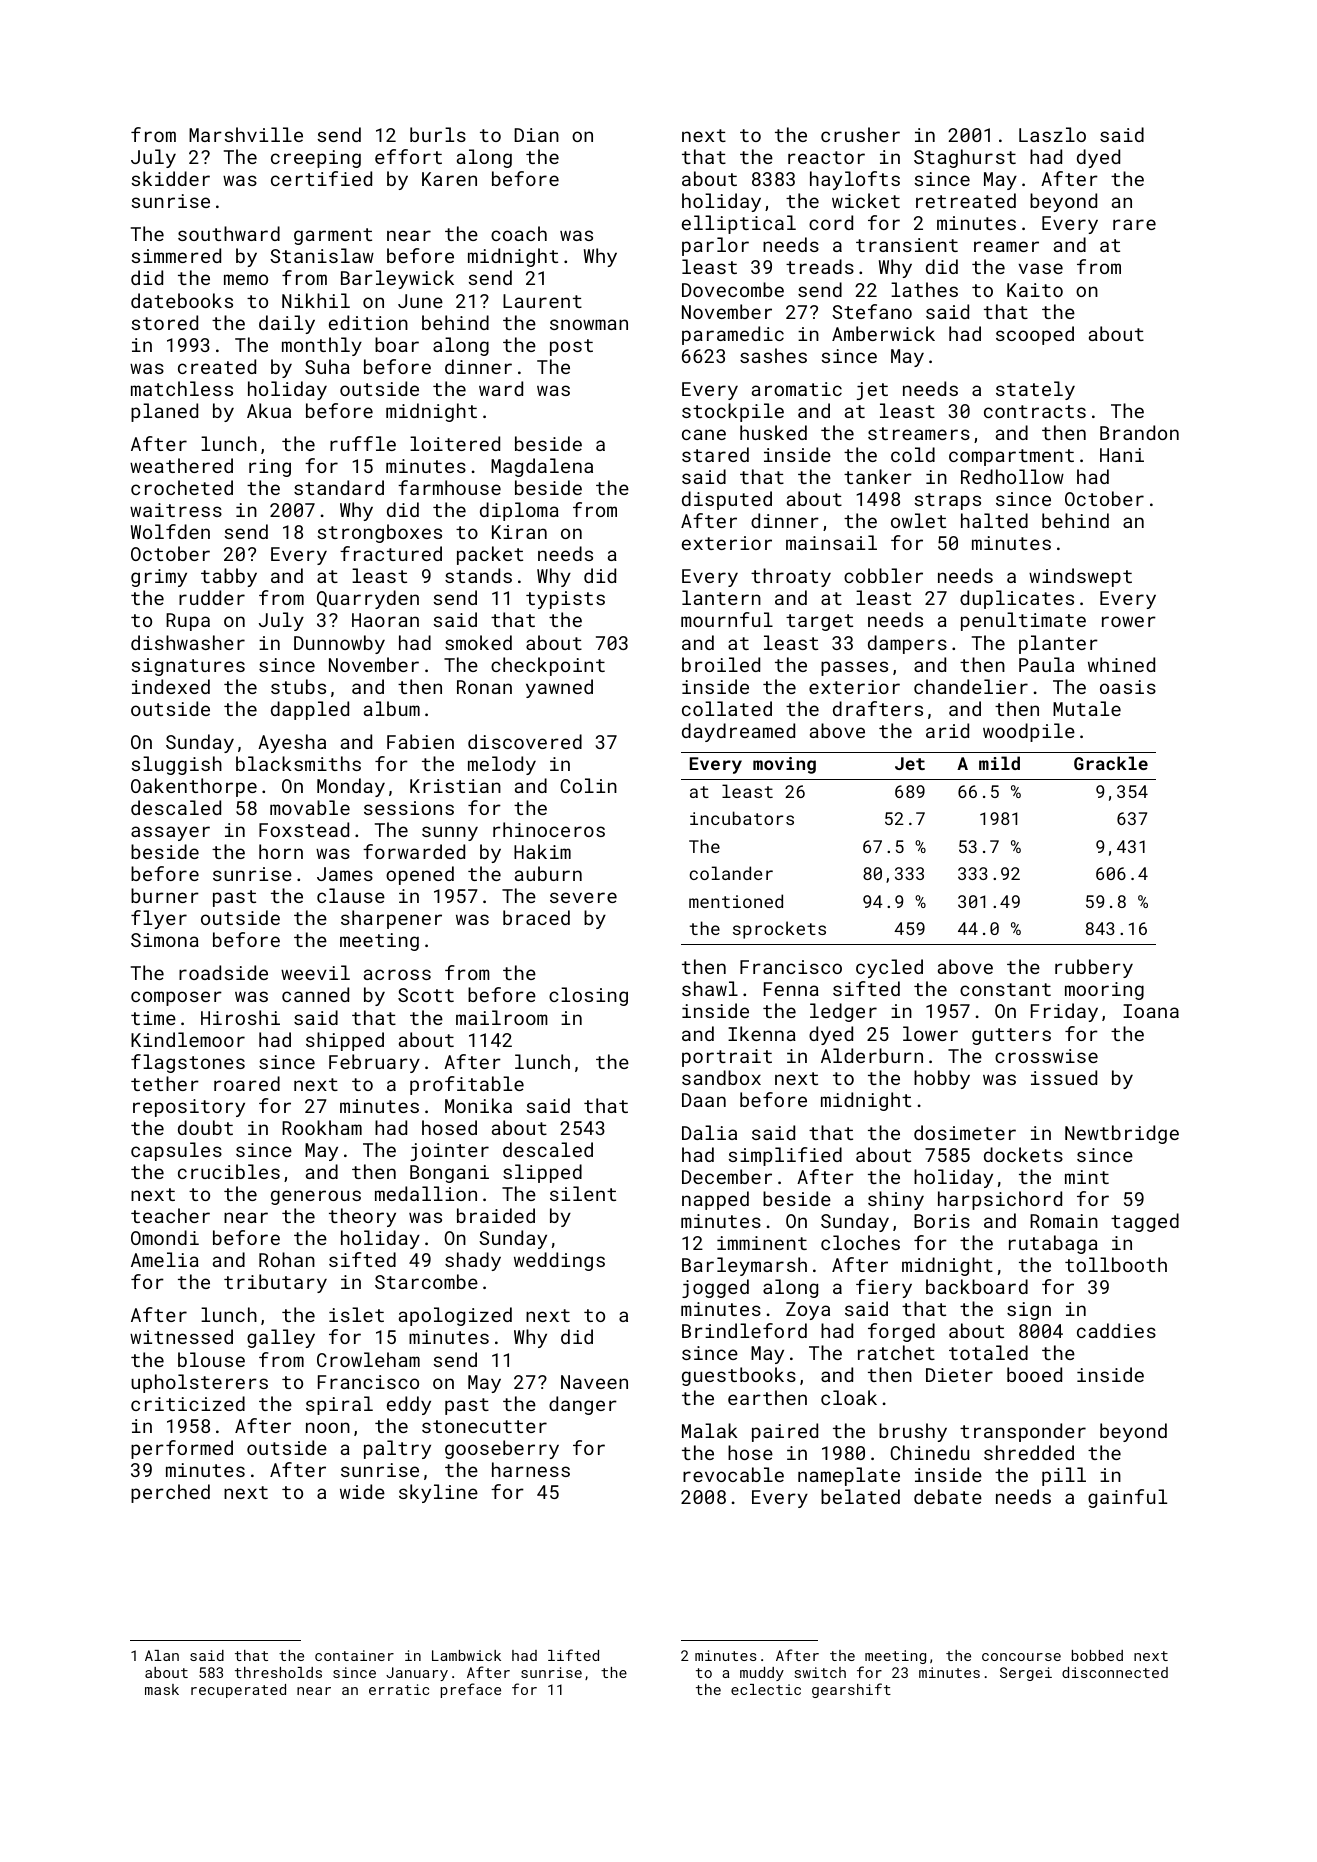 The image size is (1317, 1862). What do you see at coordinates (966, 200) in the image?
I see `retreated` at bounding box center [966, 200].
